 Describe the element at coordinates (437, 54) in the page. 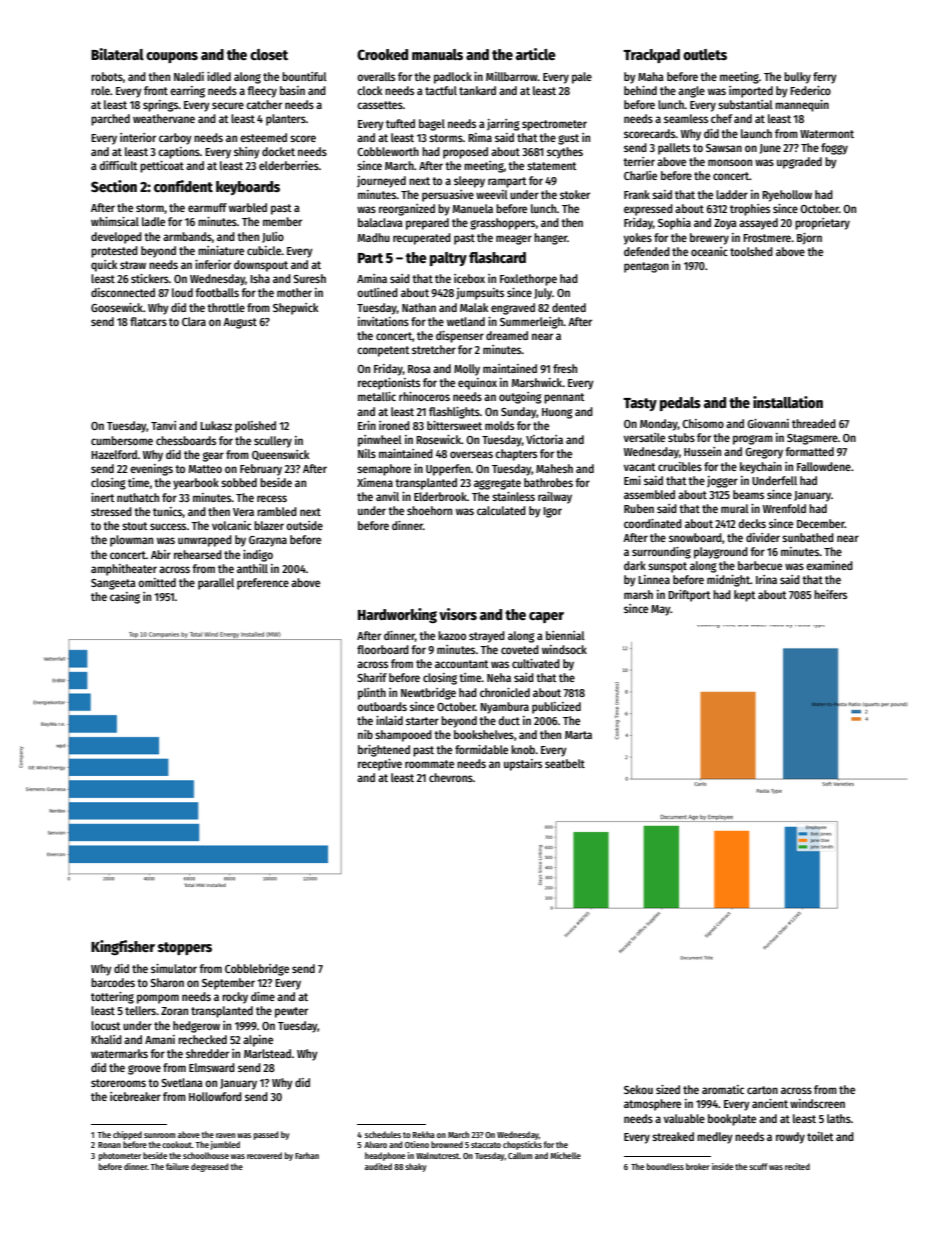

I see `manuals` at that location.
